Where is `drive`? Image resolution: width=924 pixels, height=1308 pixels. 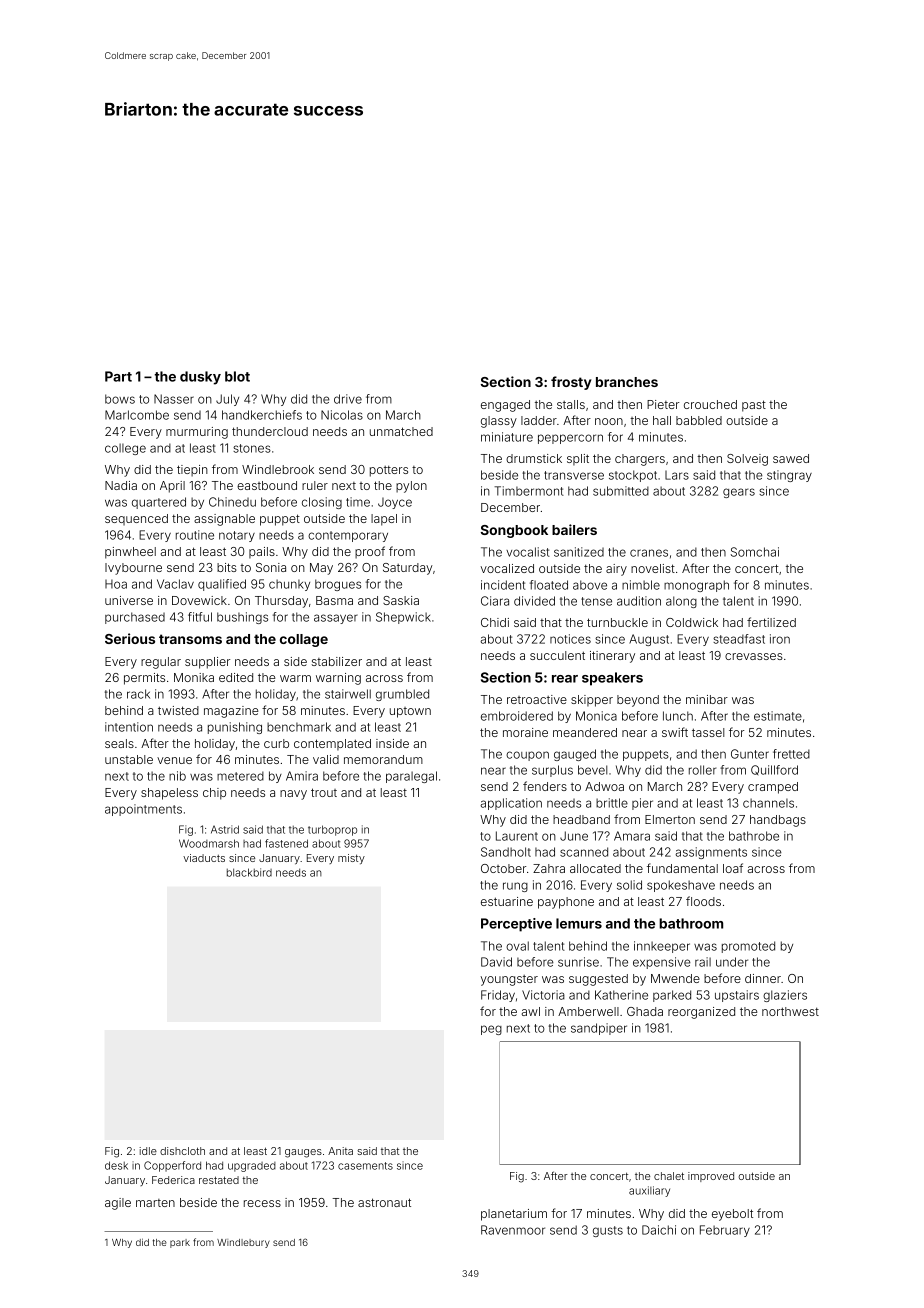 drive is located at coordinates (348, 399).
